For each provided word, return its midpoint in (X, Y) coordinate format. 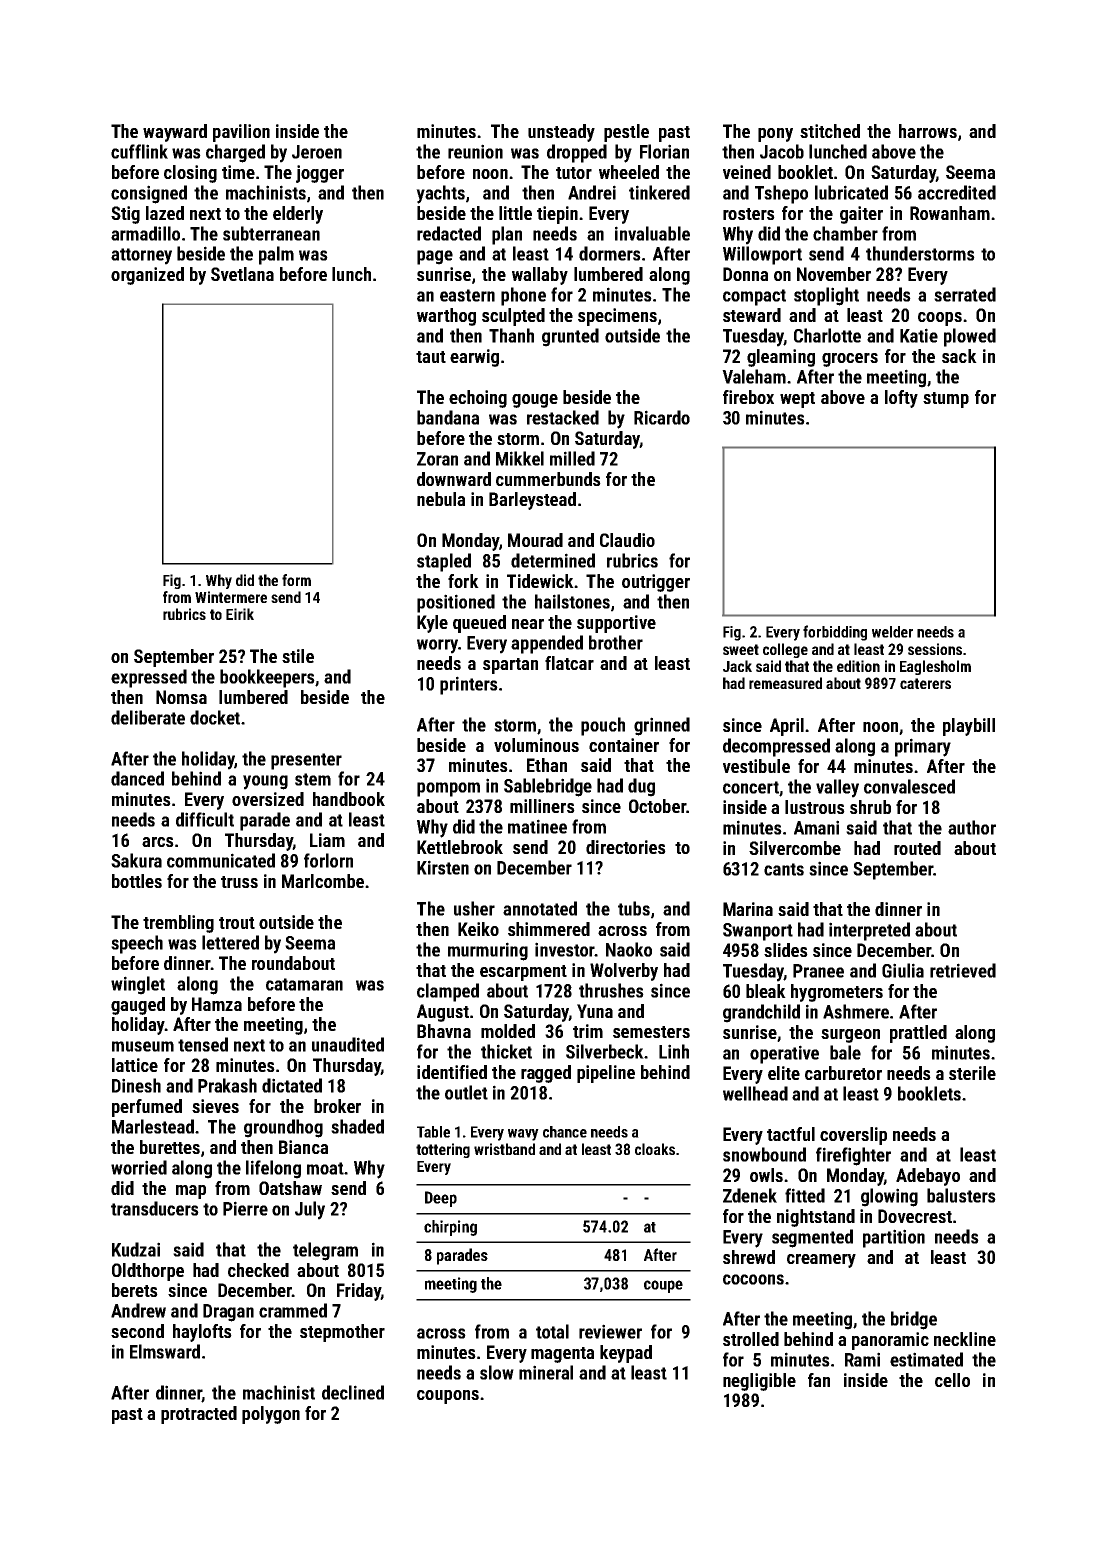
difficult (205, 819)
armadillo (145, 233)
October (657, 806)
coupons (448, 1397)
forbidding (835, 633)
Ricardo (662, 417)
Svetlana (242, 274)
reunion (475, 151)
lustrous (815, 807)
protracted (199, 1415)
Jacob (782, 151)
